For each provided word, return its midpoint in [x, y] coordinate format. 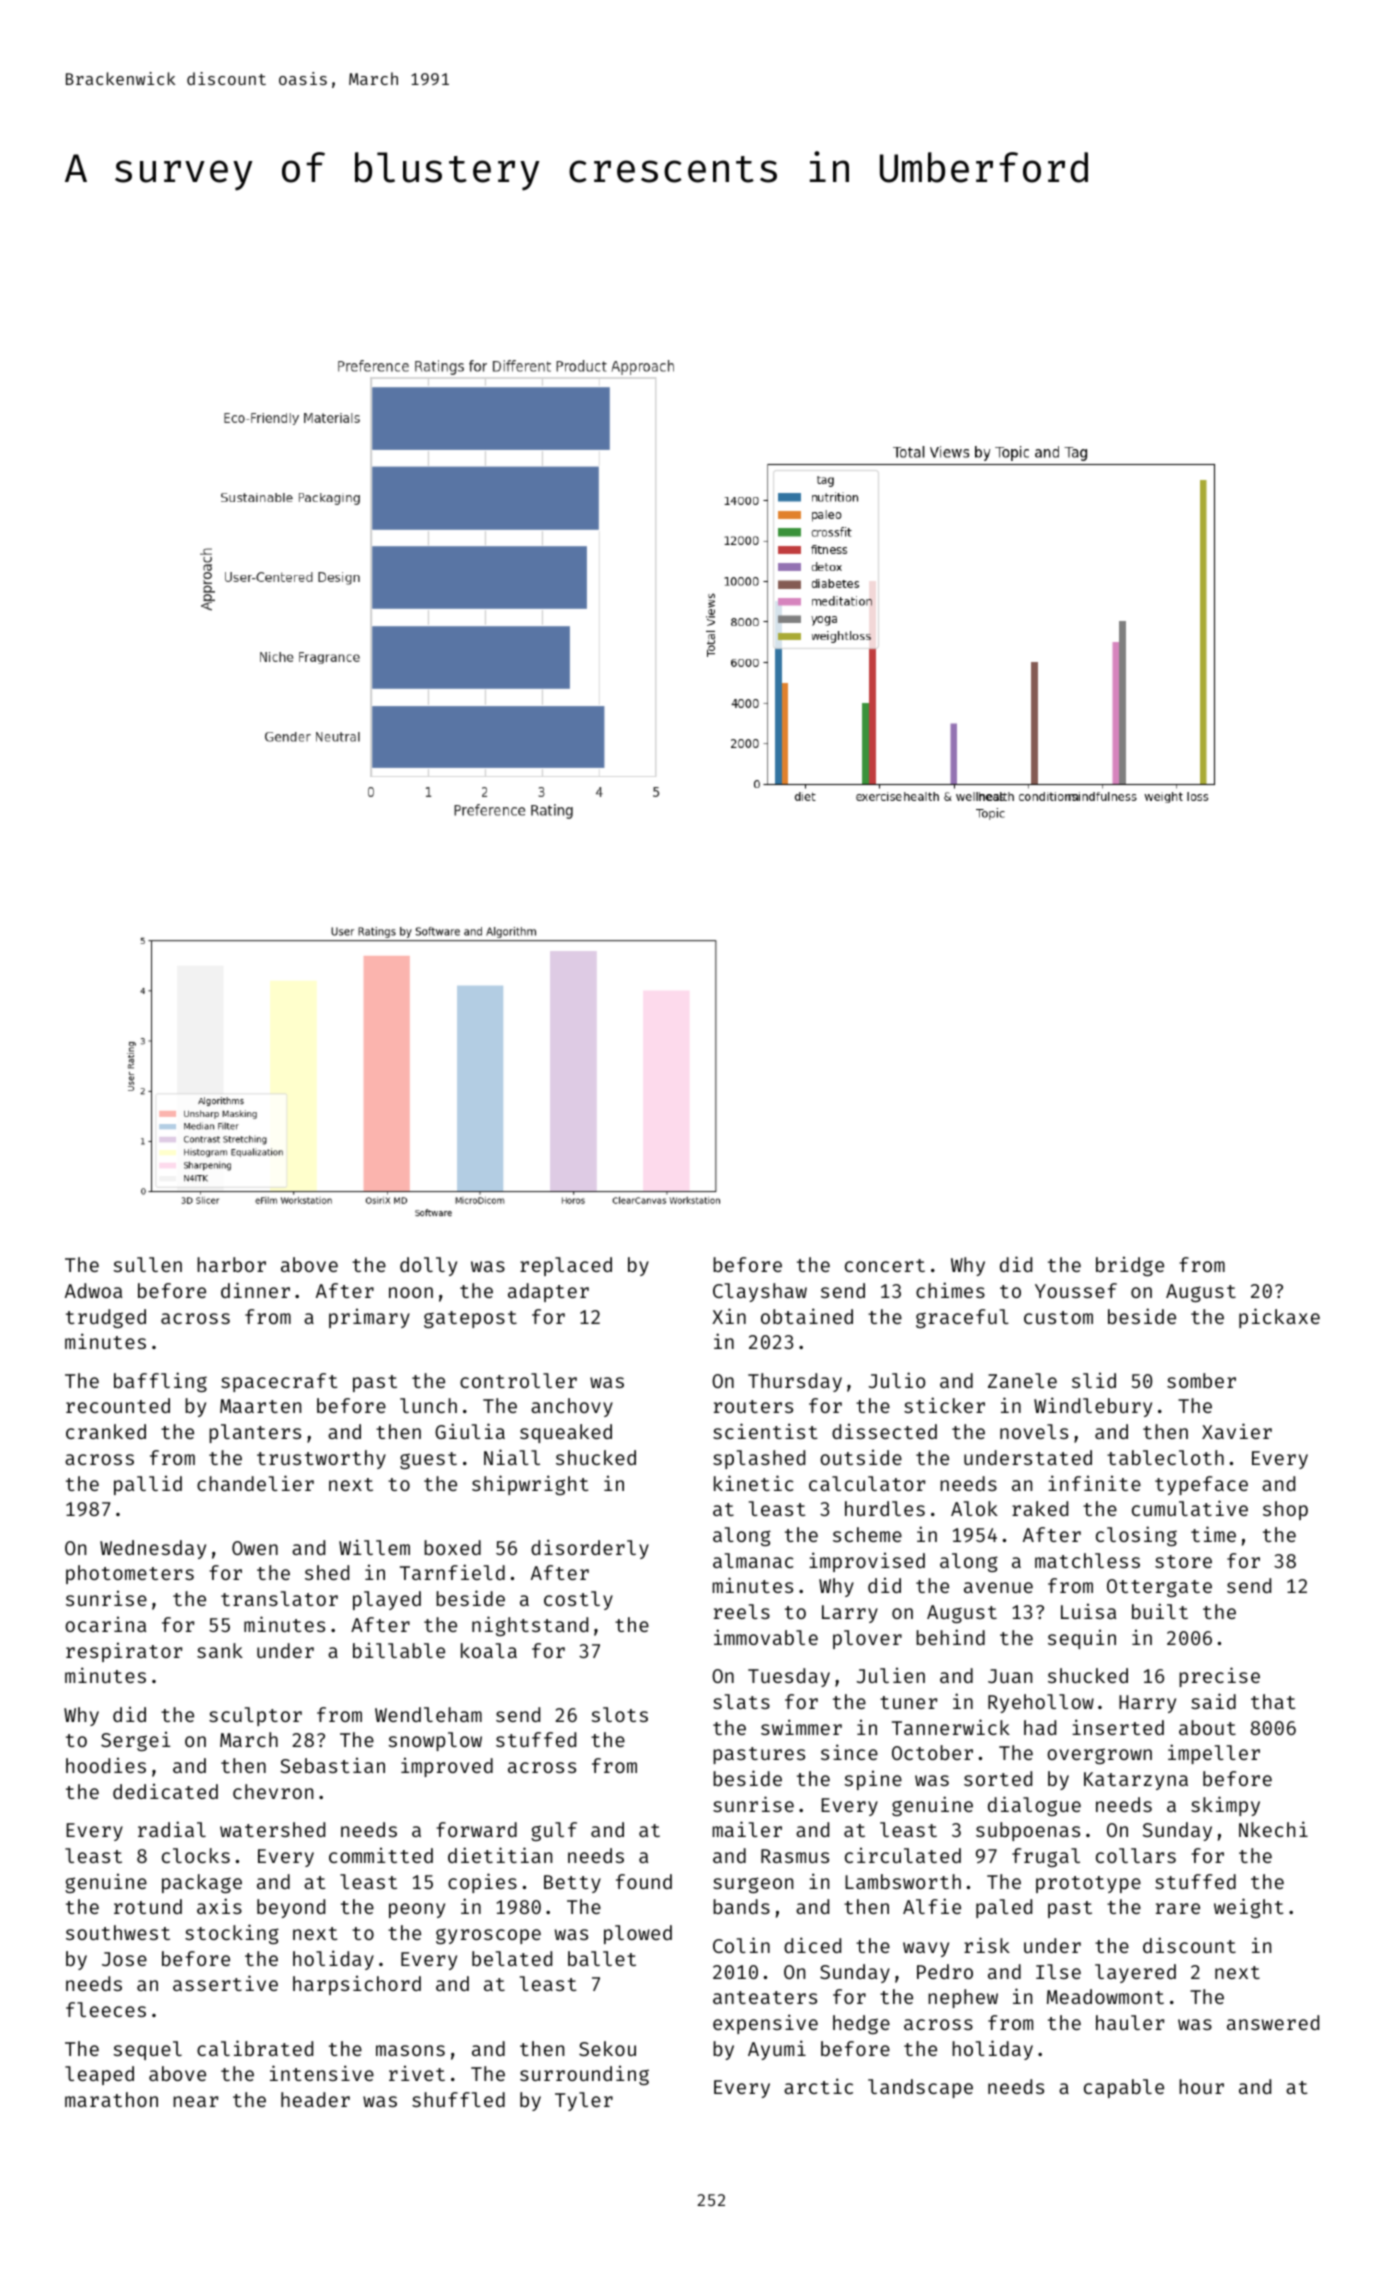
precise [1219, 1677]
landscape [920, 2088]
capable [1124, 2088]
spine [873, 1780]
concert [885, 1265]
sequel [148, 2050]
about [1207, 1727]
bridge [1130, 1266]
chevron [273, 1791]
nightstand [530, 1626]
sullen [148, 1264]
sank [220, 1650]
